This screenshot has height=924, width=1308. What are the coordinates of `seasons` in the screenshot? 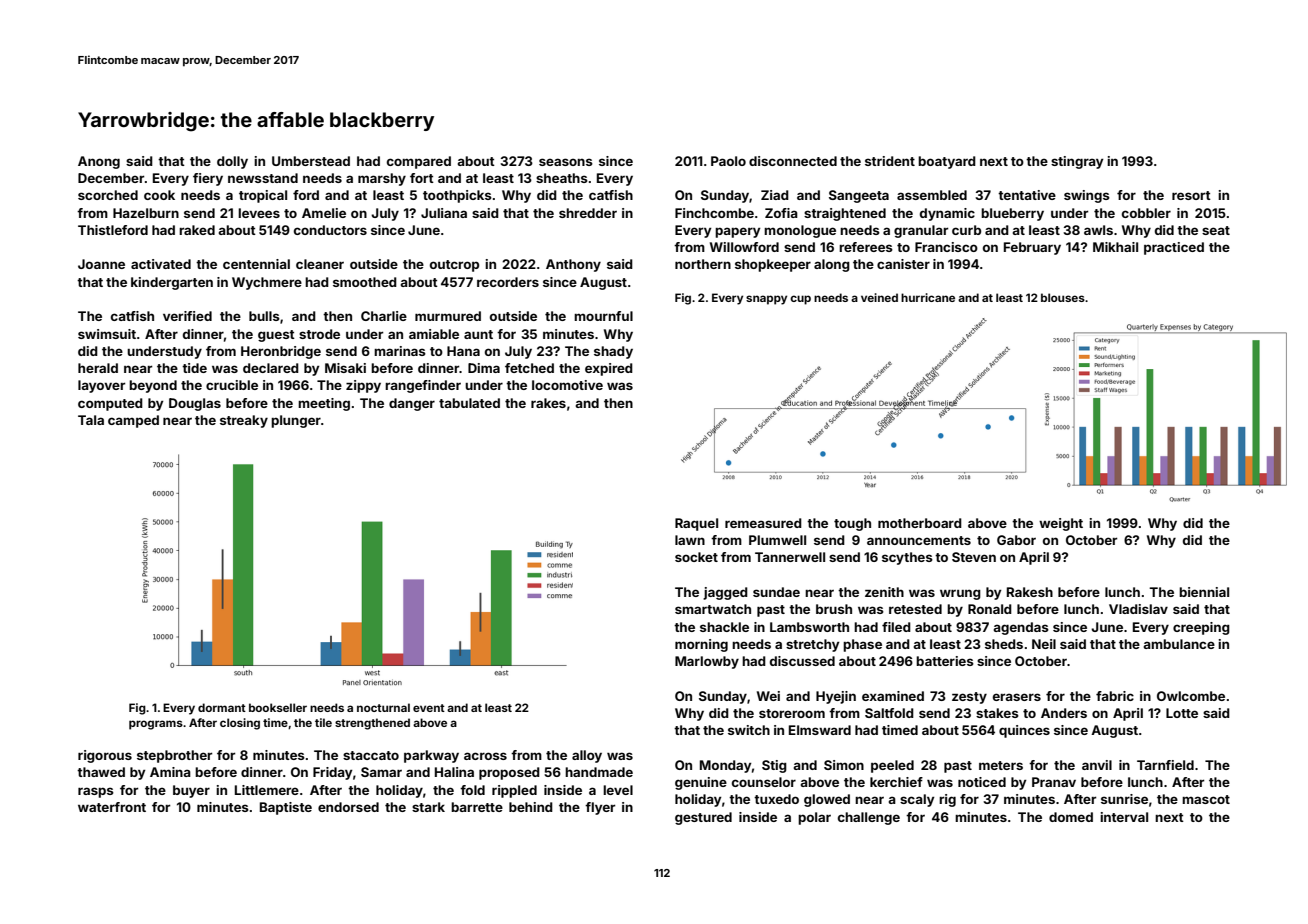 It's located at (566, 162).
